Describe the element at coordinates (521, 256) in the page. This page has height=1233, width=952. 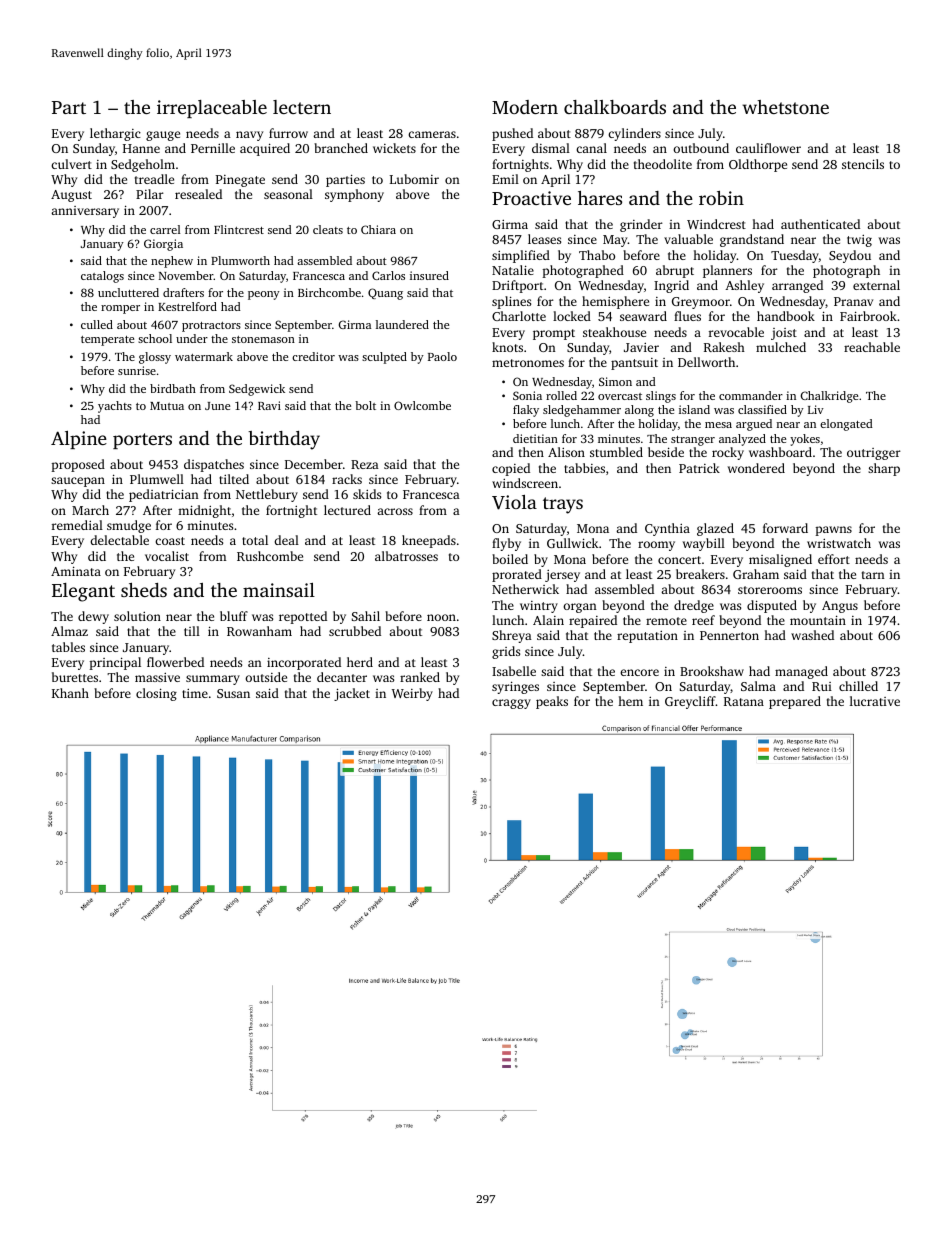
I see `simplified` at that location.
